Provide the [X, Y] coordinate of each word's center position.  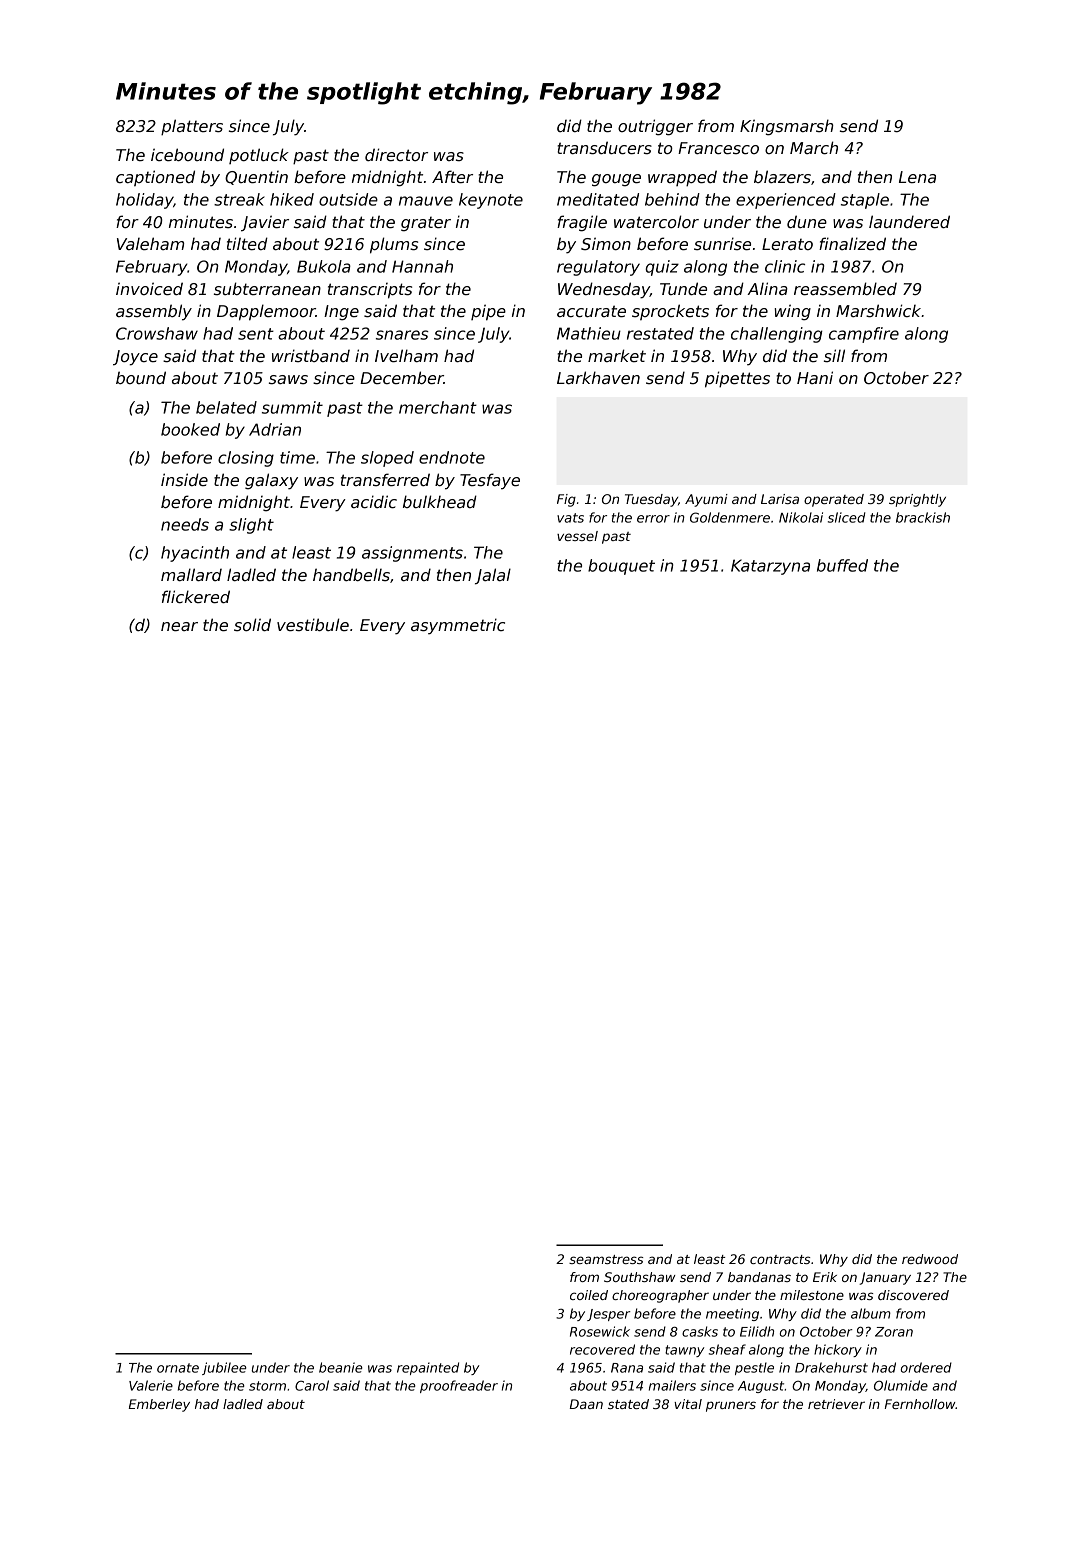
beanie [341, 1367]
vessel [577, 536]
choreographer [660, 1296]
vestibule [313, 624]
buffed [842, 565]
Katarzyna [770, 567]
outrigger [655, 127]
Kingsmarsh [787, 127]
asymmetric [458, 626]
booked [190, 429]
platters [192, 127]
